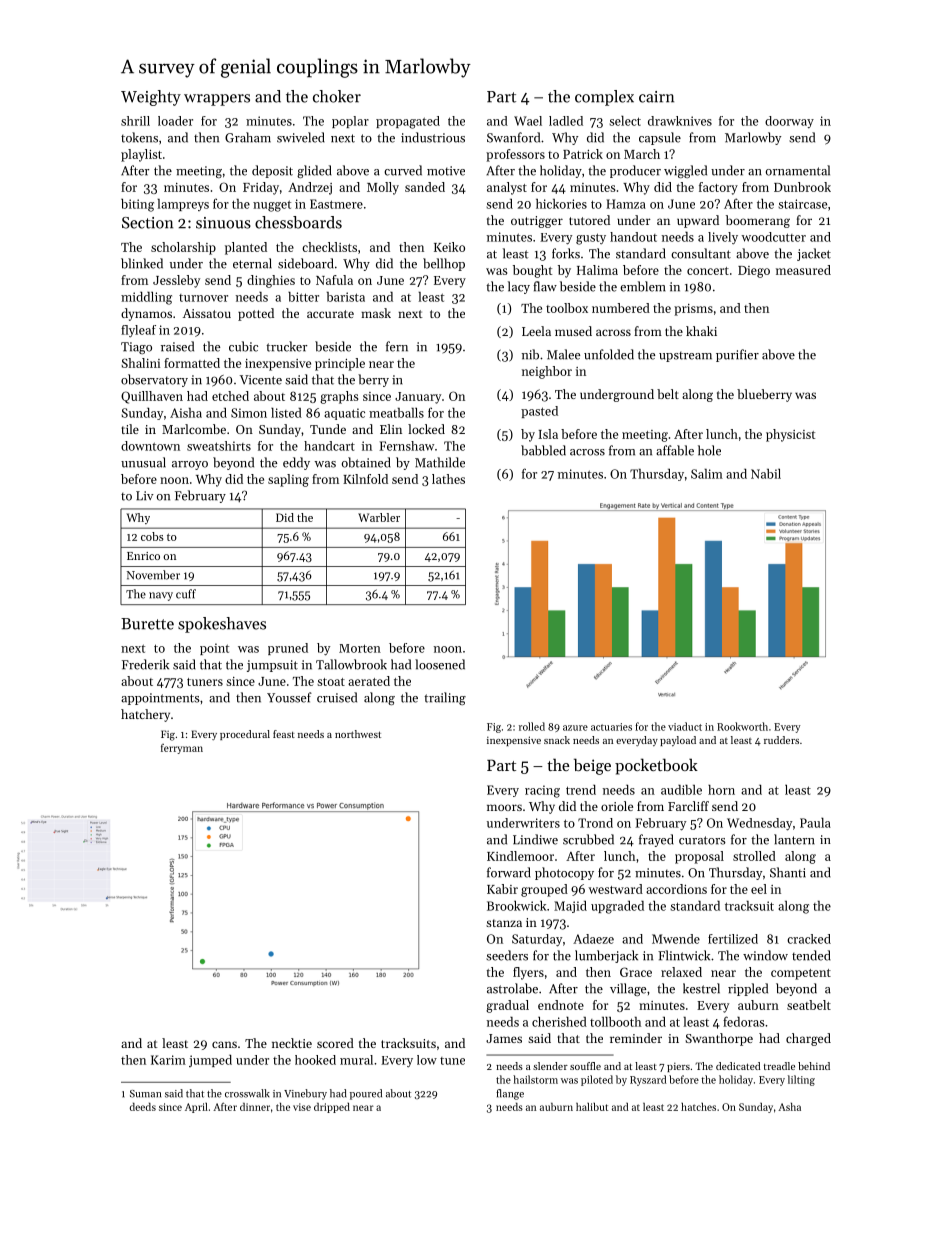 The height and width of the document is (1233, 952). What do you see at coordinates (449, 247) in the document?
I see `Keiko` at bounding box center [449, 247].
